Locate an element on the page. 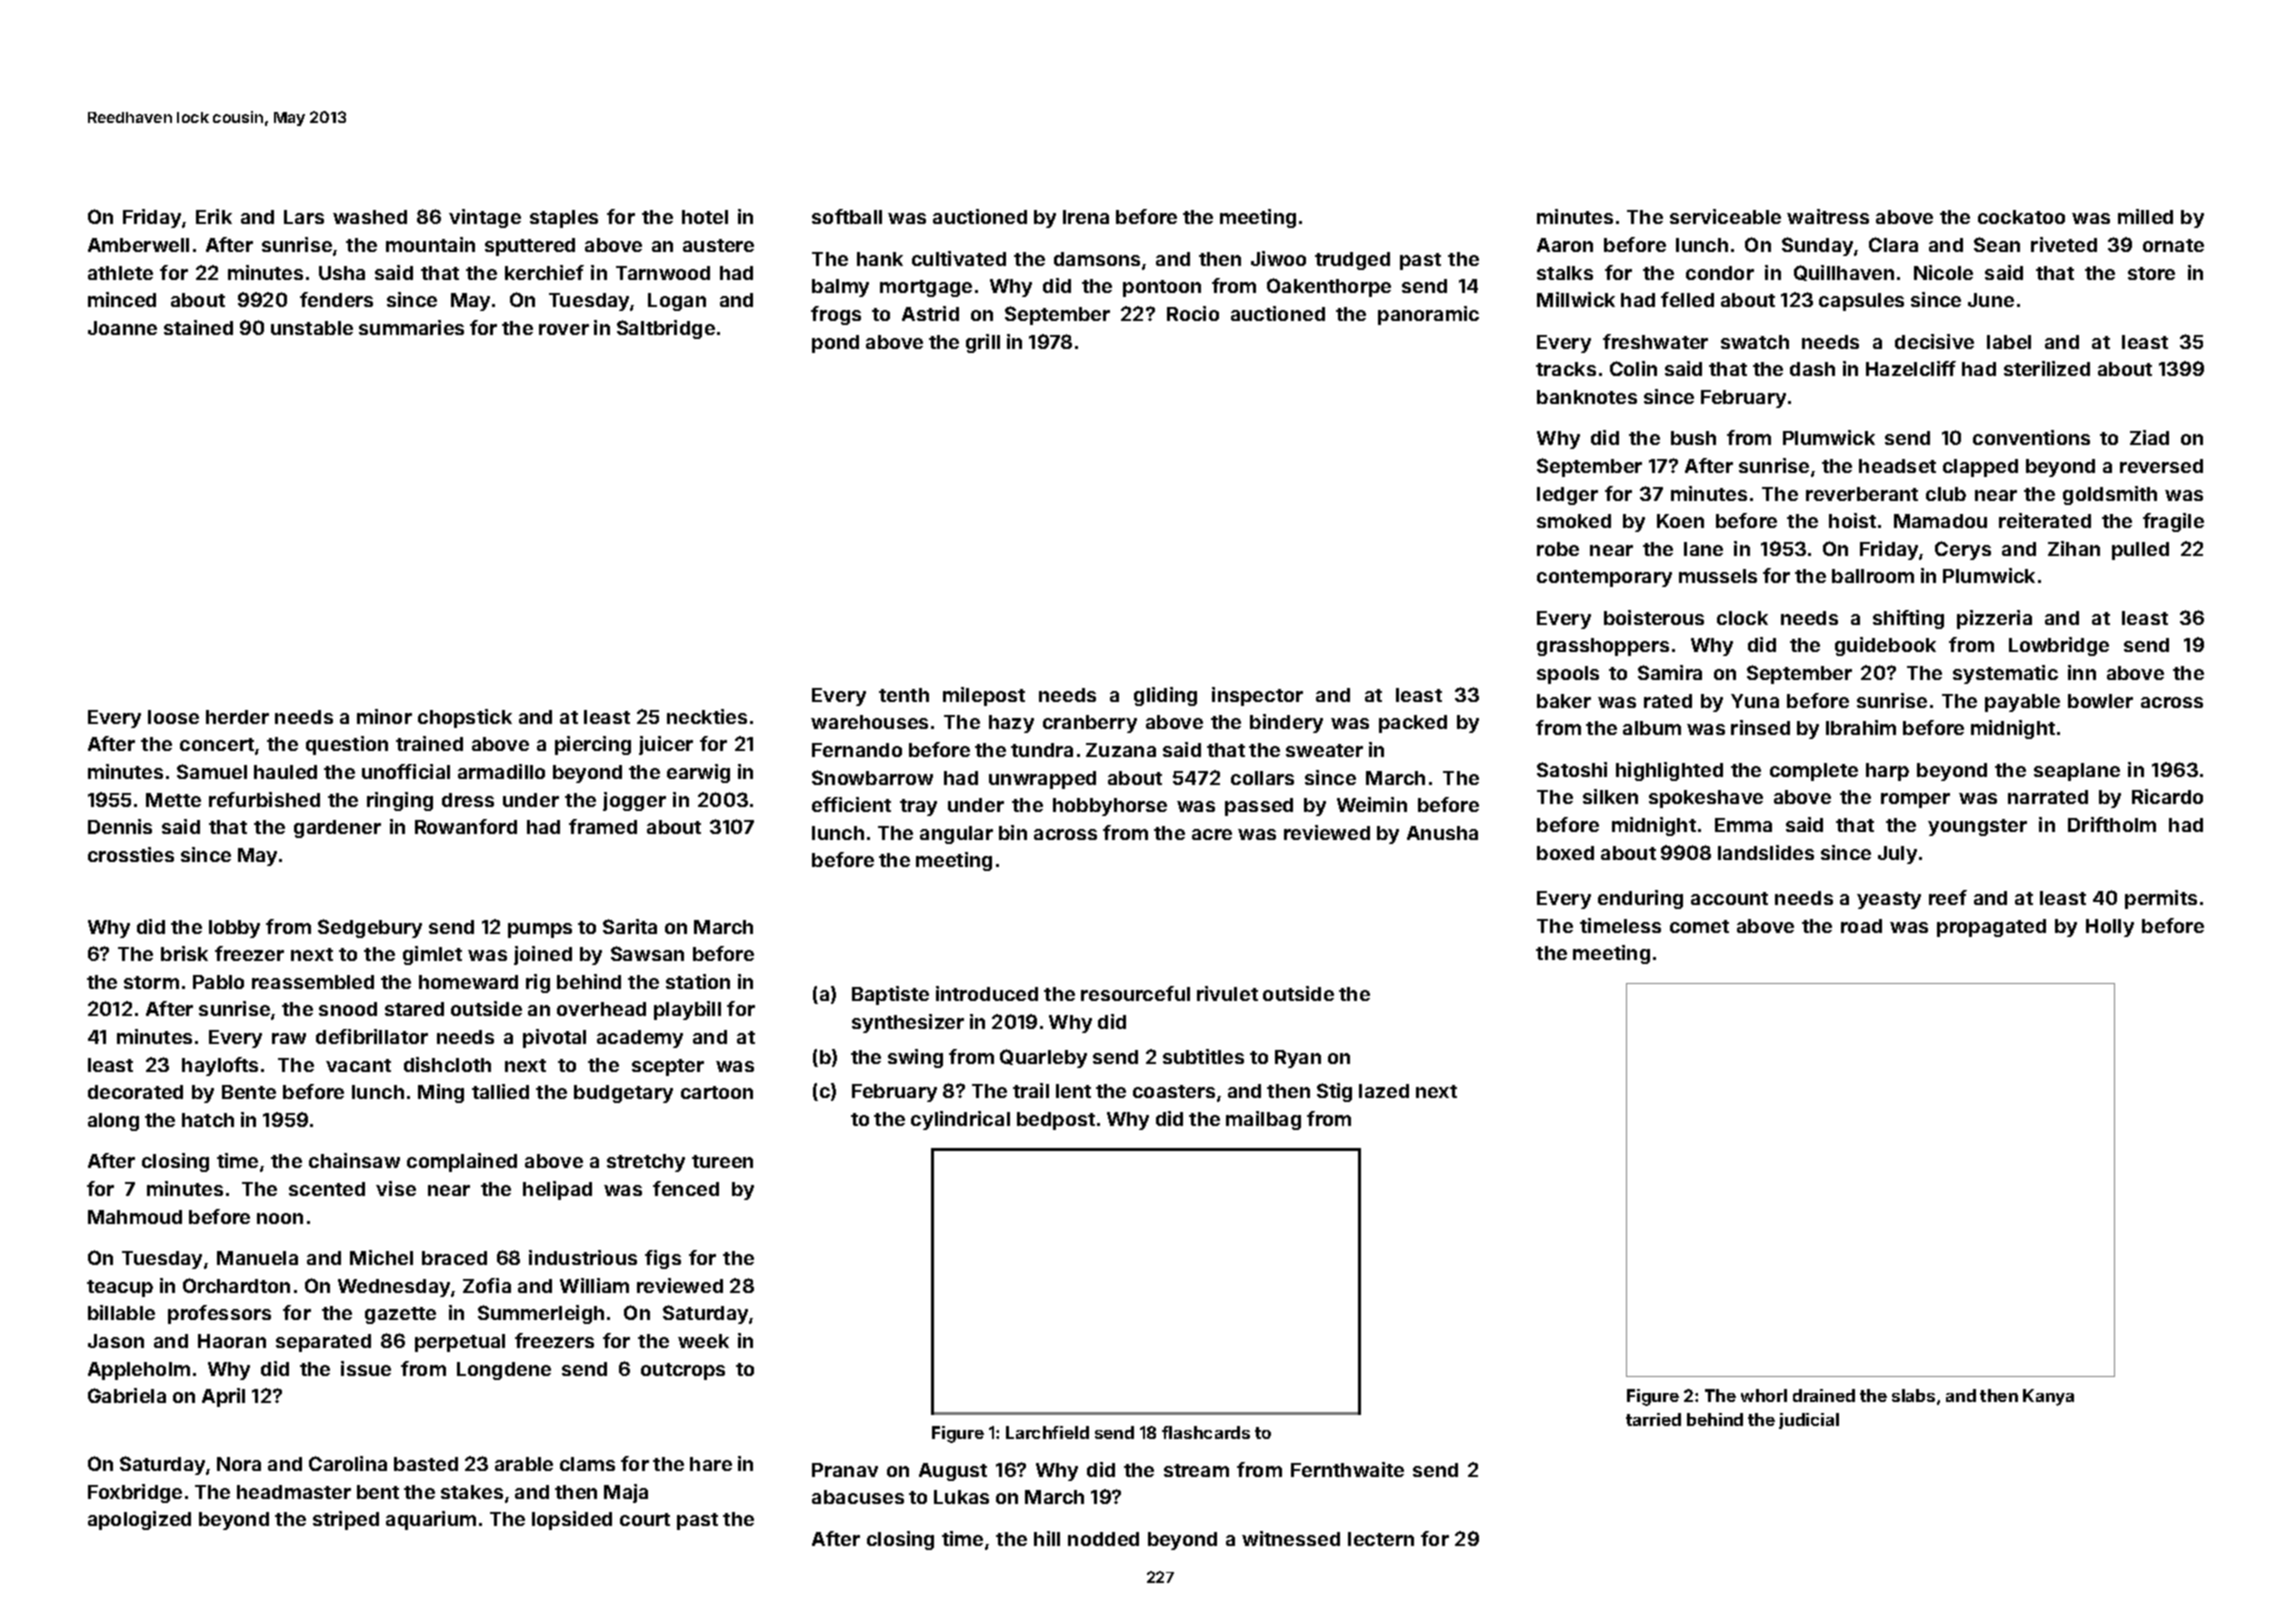 The width and height of the image is (2292, 1620). Mette is located at coordinates (173, 800).
